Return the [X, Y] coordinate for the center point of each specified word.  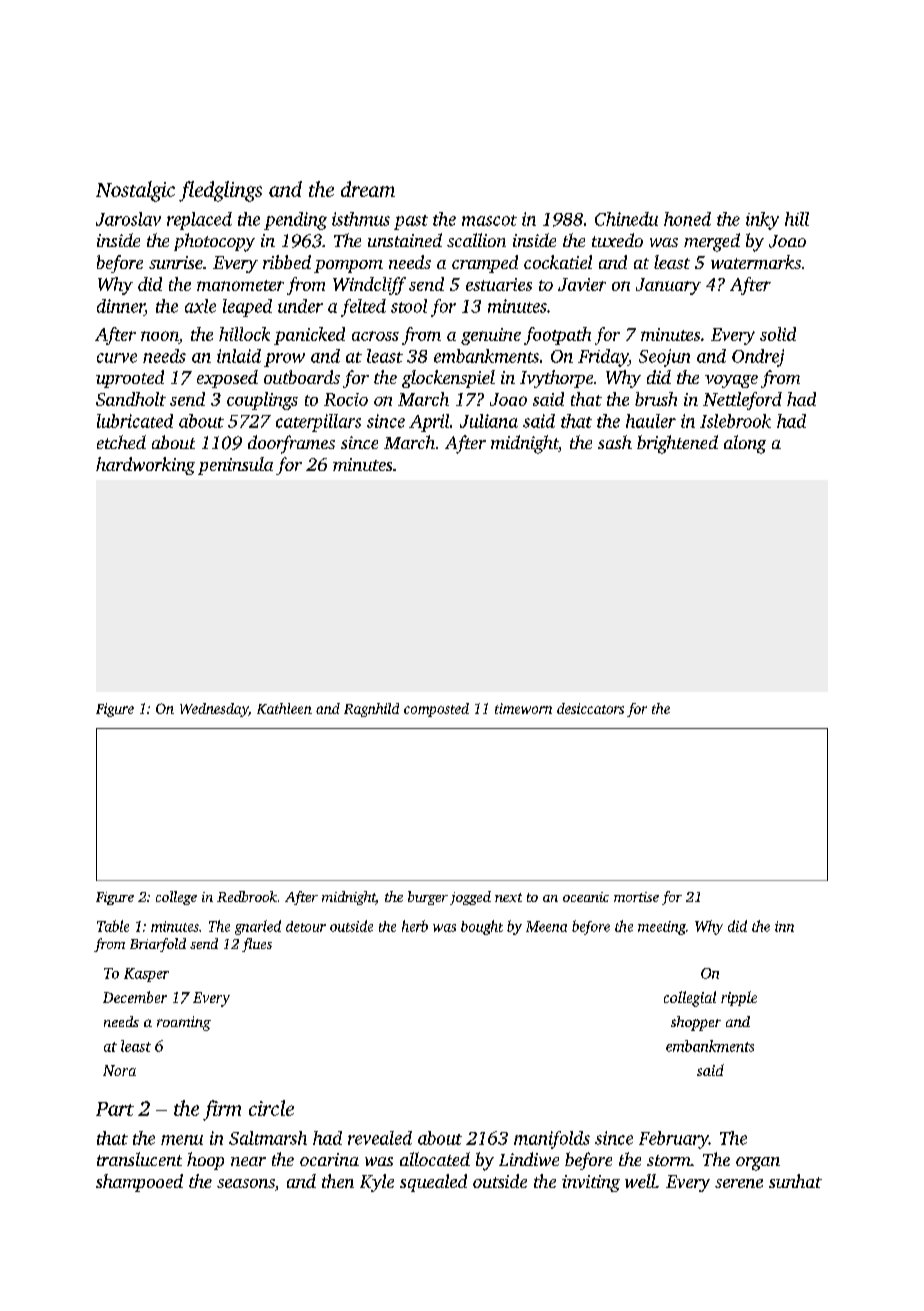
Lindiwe [529, 1159]
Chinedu [626, 219]
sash [615, 442]
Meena [546, 926]
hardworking [145, 466]
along [745, 444]
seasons [246, 1183]
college [176, 898]
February [674, 1140]
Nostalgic [135, 191]
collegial [690, 999]
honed [687, 219]
